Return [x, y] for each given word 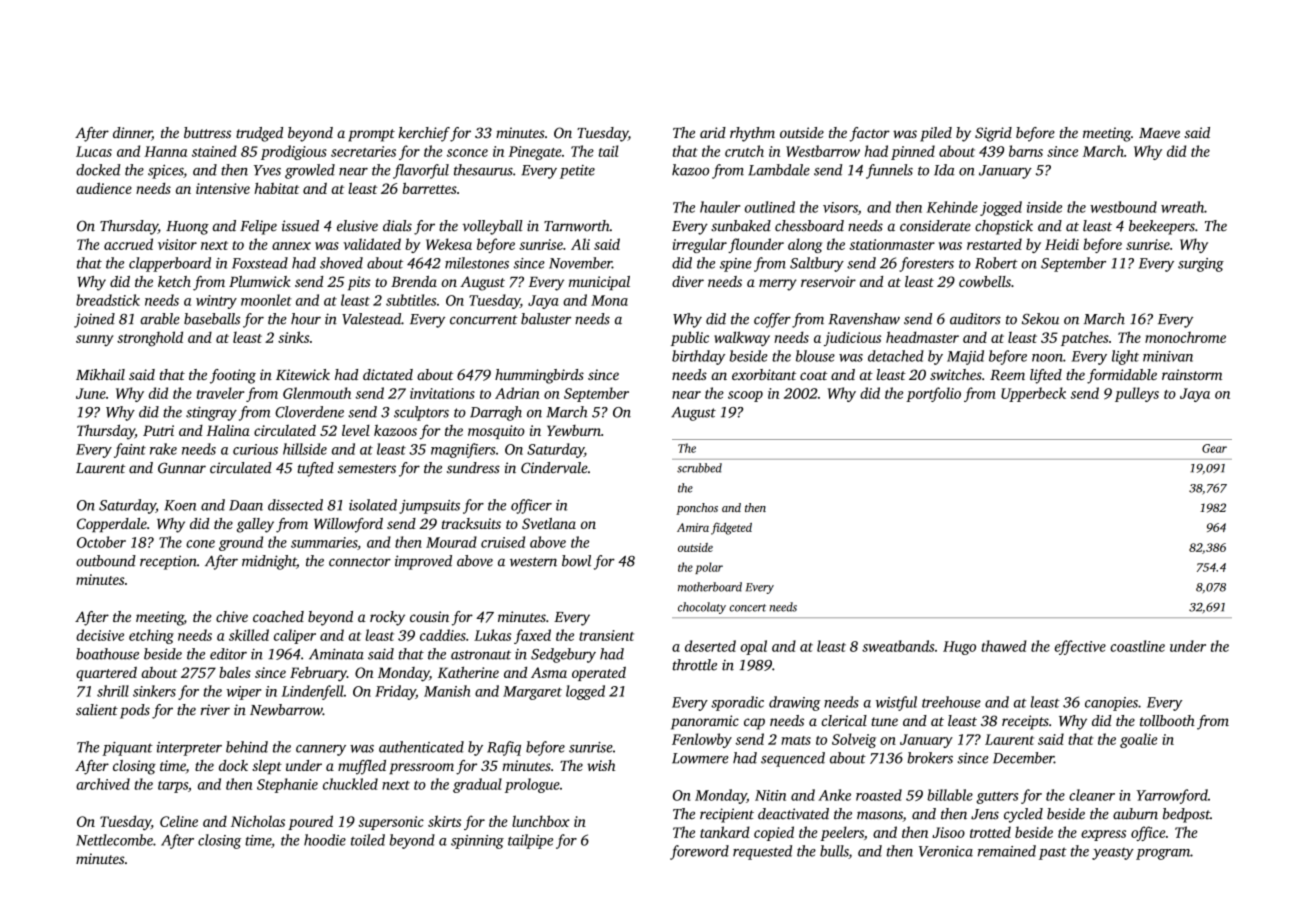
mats [796, 740]
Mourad [451, 542]
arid [713, 132]
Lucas [94, 151]
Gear [1214, 448]
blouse [815, 356]
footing [233, 376]
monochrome [1185, 337]
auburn [1135, 814]
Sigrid [993, 134]
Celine [179, 821]
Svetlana [549, 523]
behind [247, 747]
